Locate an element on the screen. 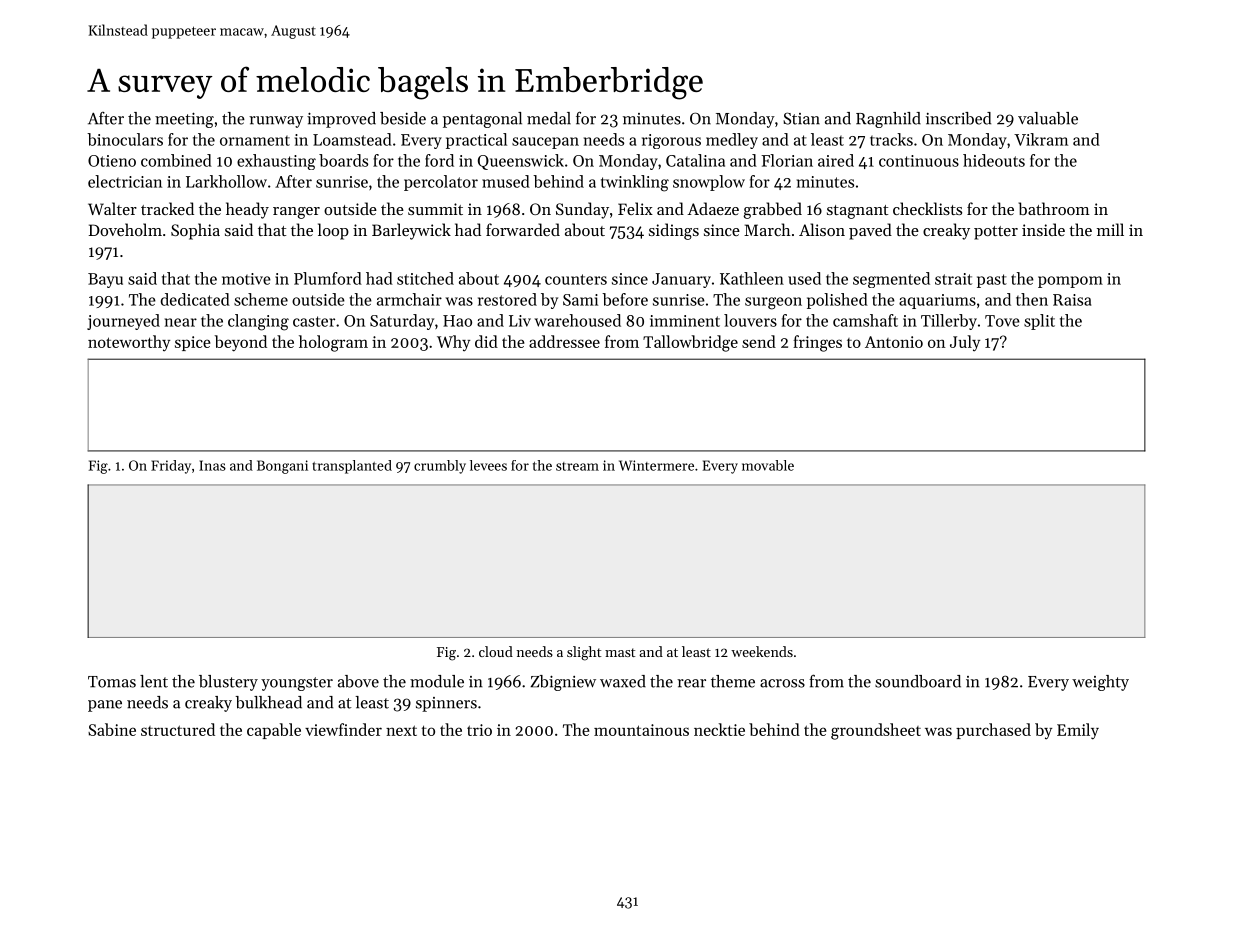 The image size is (1233, 952). stitched is located at coordinates (425, 278).
